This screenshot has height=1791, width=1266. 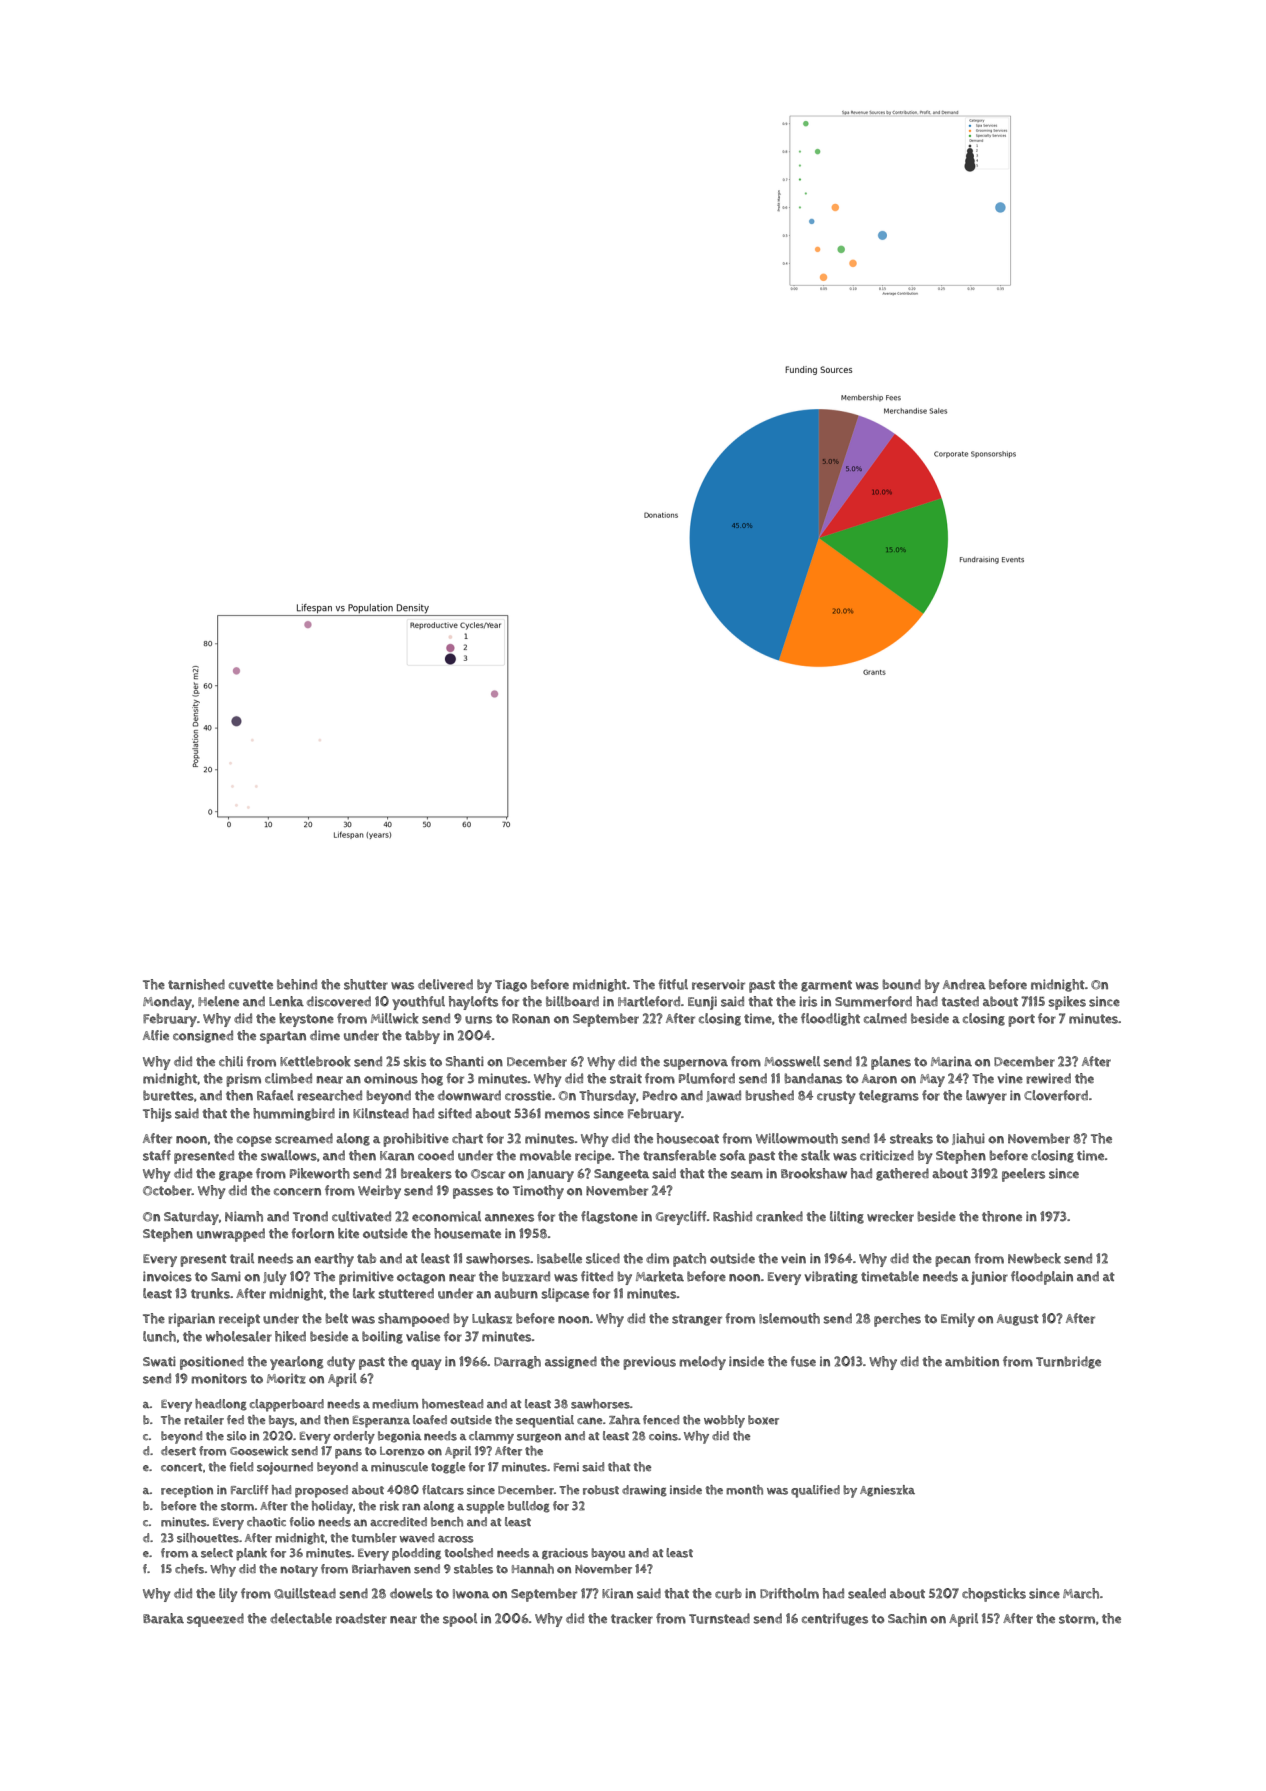 What do you see at coordinates (744, 1490) in the screenshot?
I see `month` at bounding box center [744, 1490].
